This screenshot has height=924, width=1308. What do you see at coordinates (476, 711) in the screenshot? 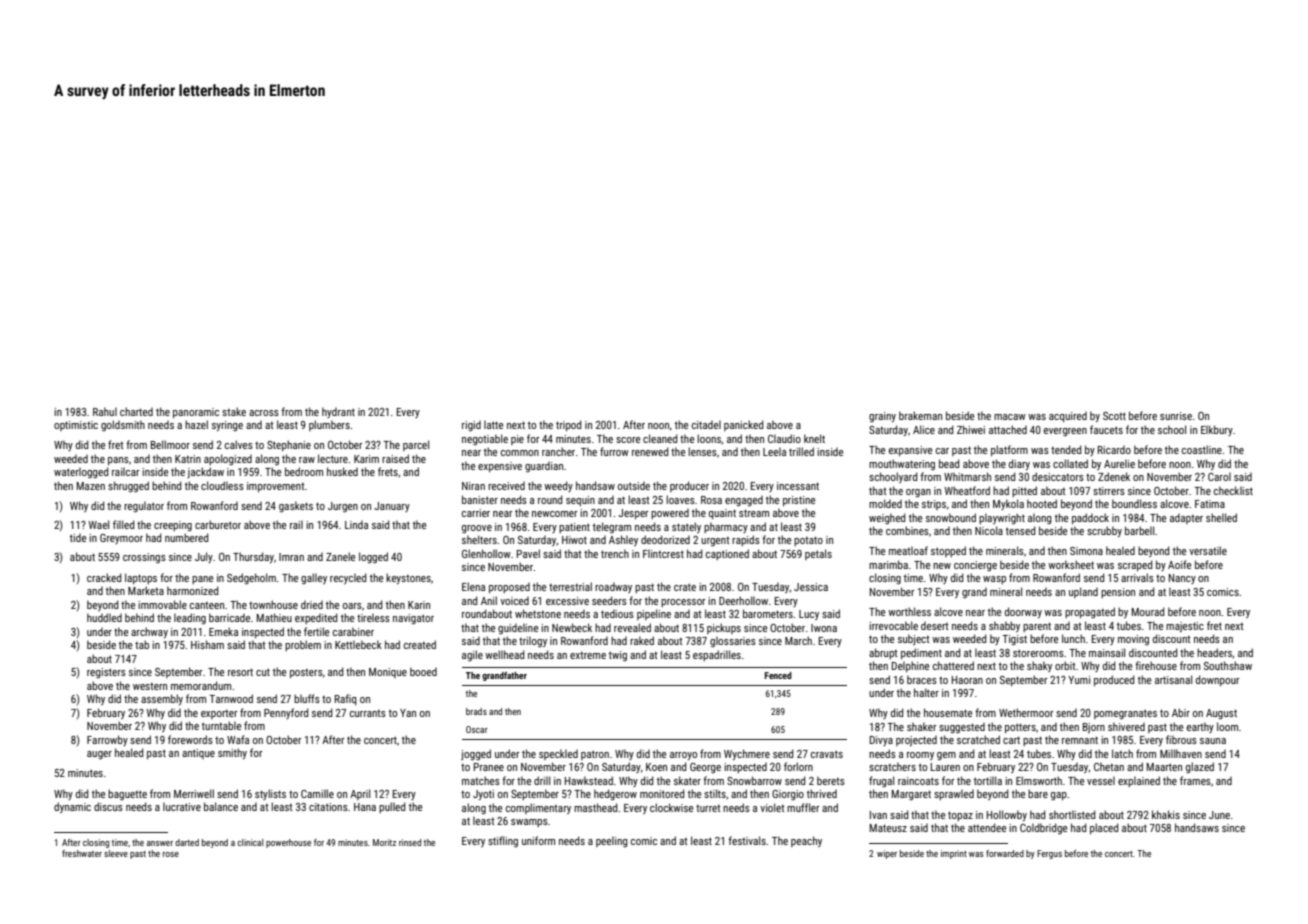
I see `brads` at bounding box center [476, 711].
